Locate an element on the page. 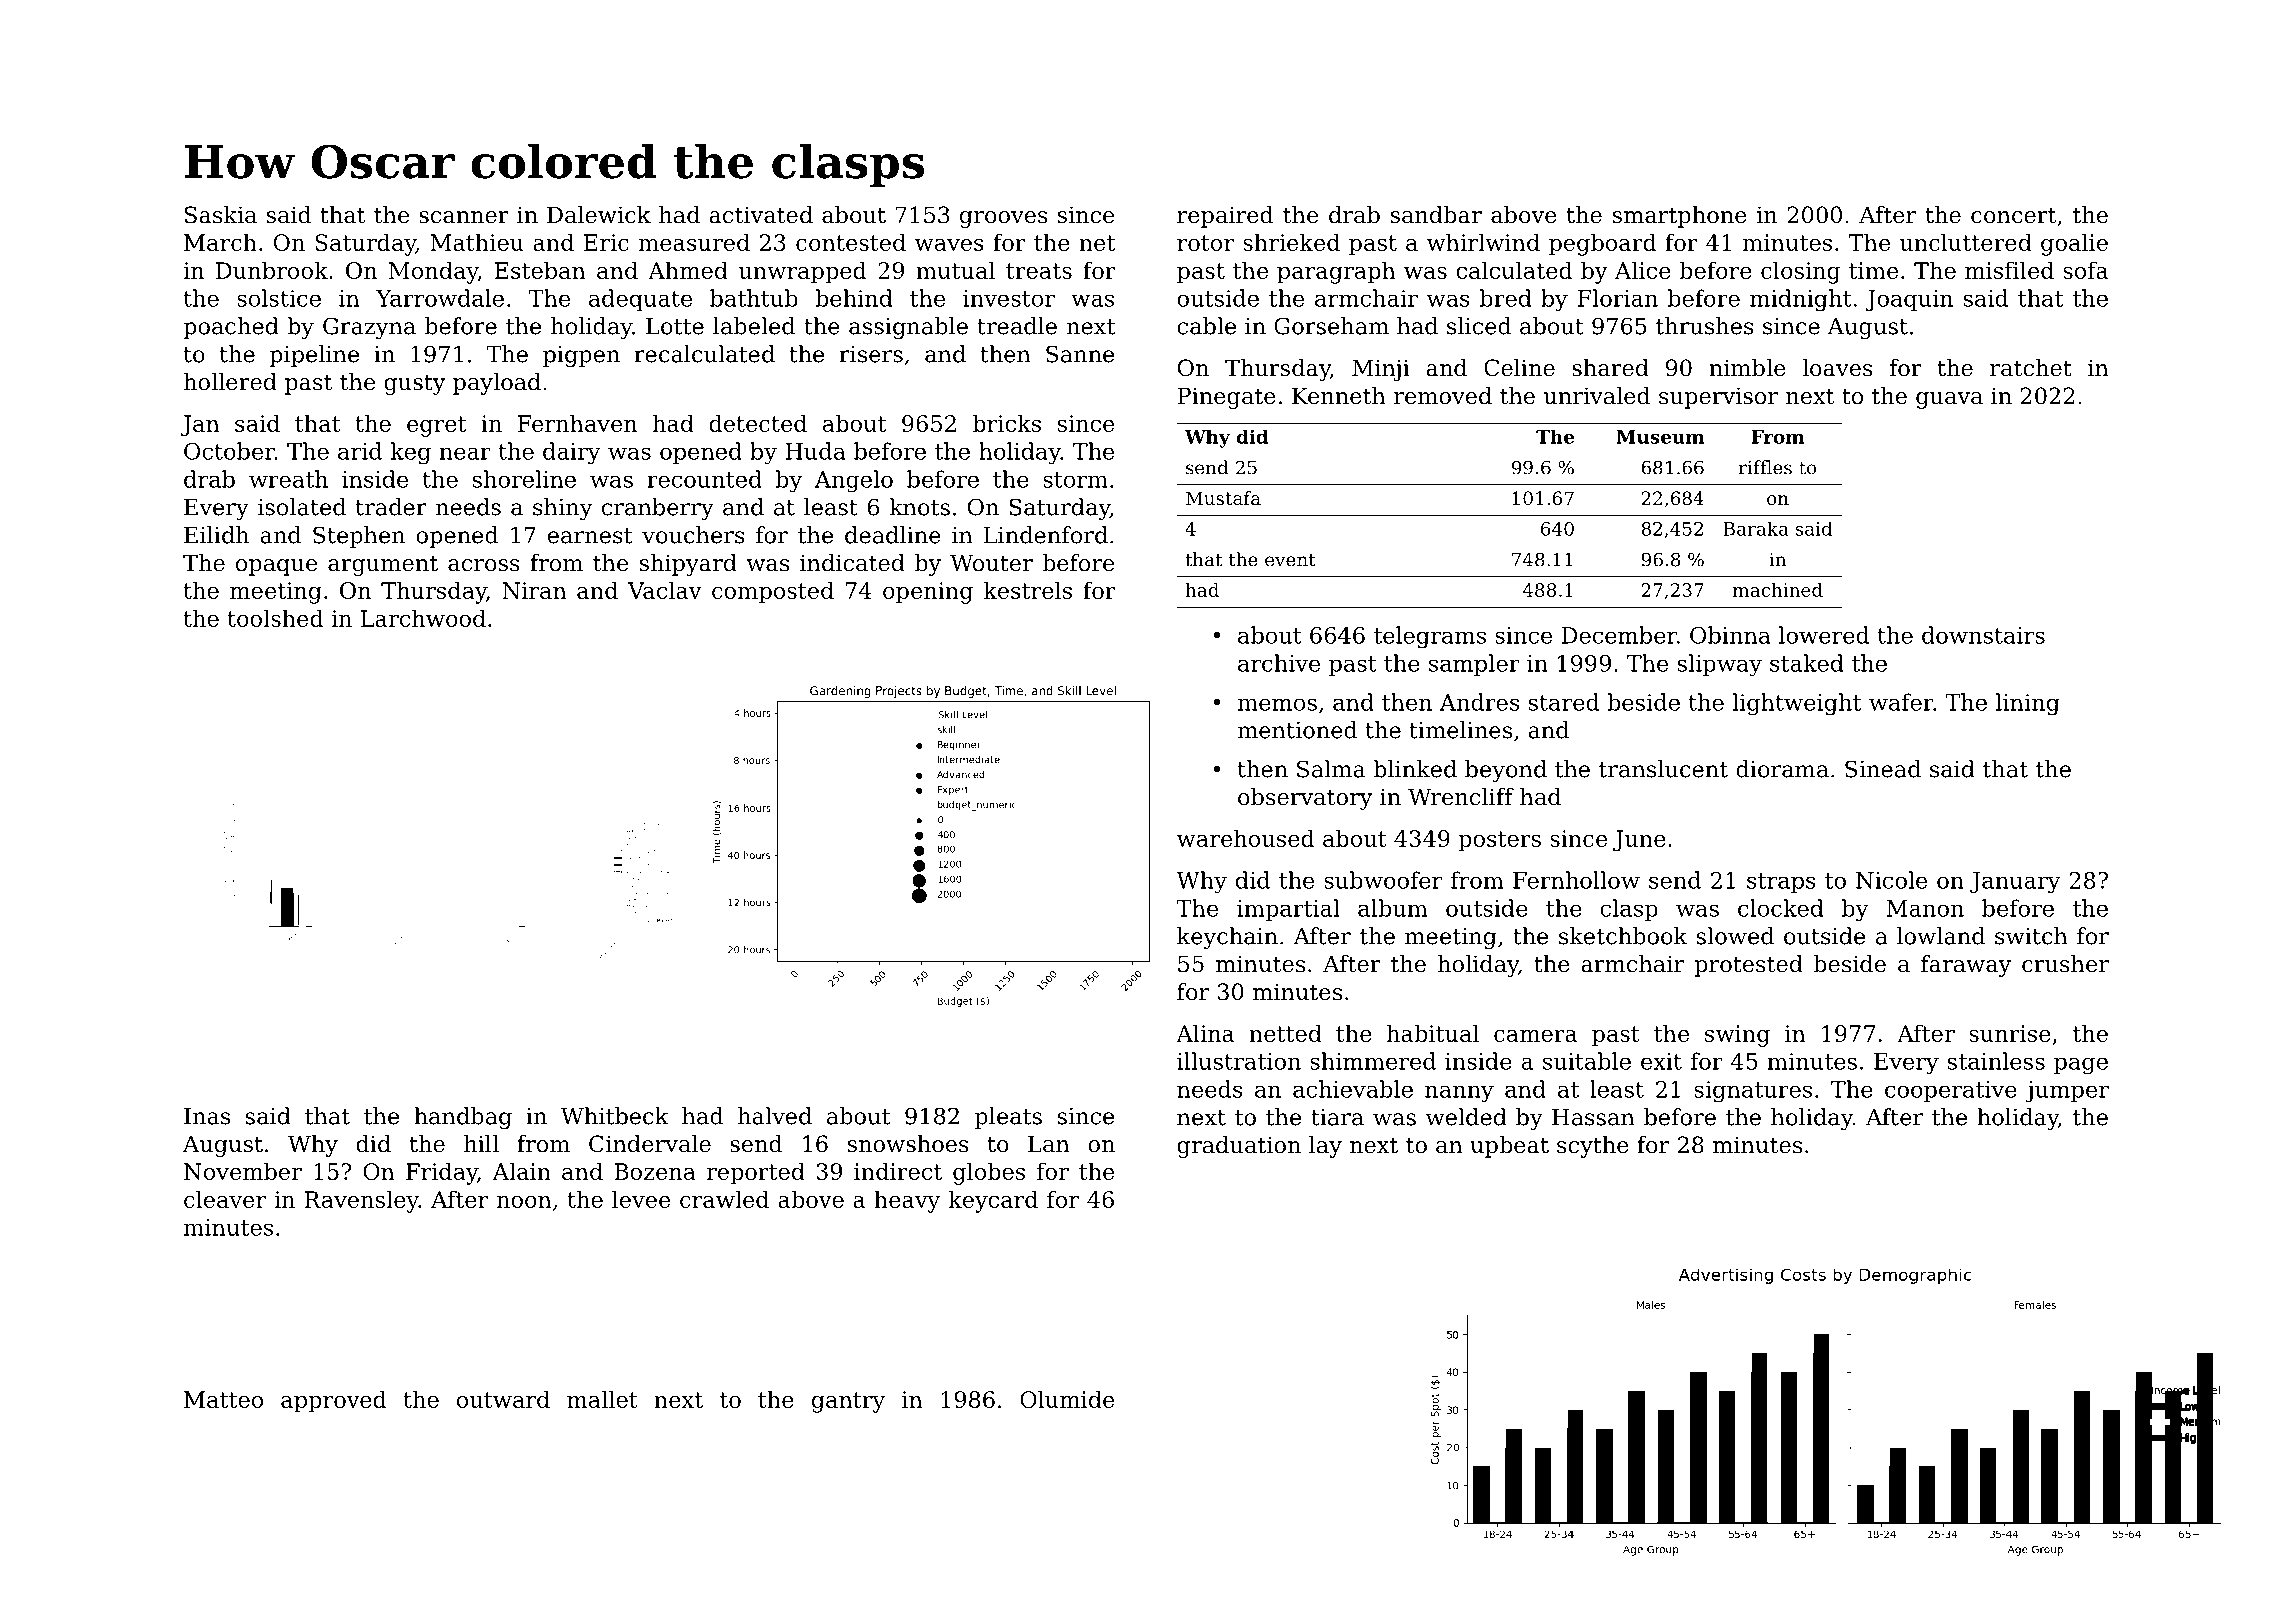 The image size is (2292, 1620). cooperative is located at coordinates (1951, 1091).
